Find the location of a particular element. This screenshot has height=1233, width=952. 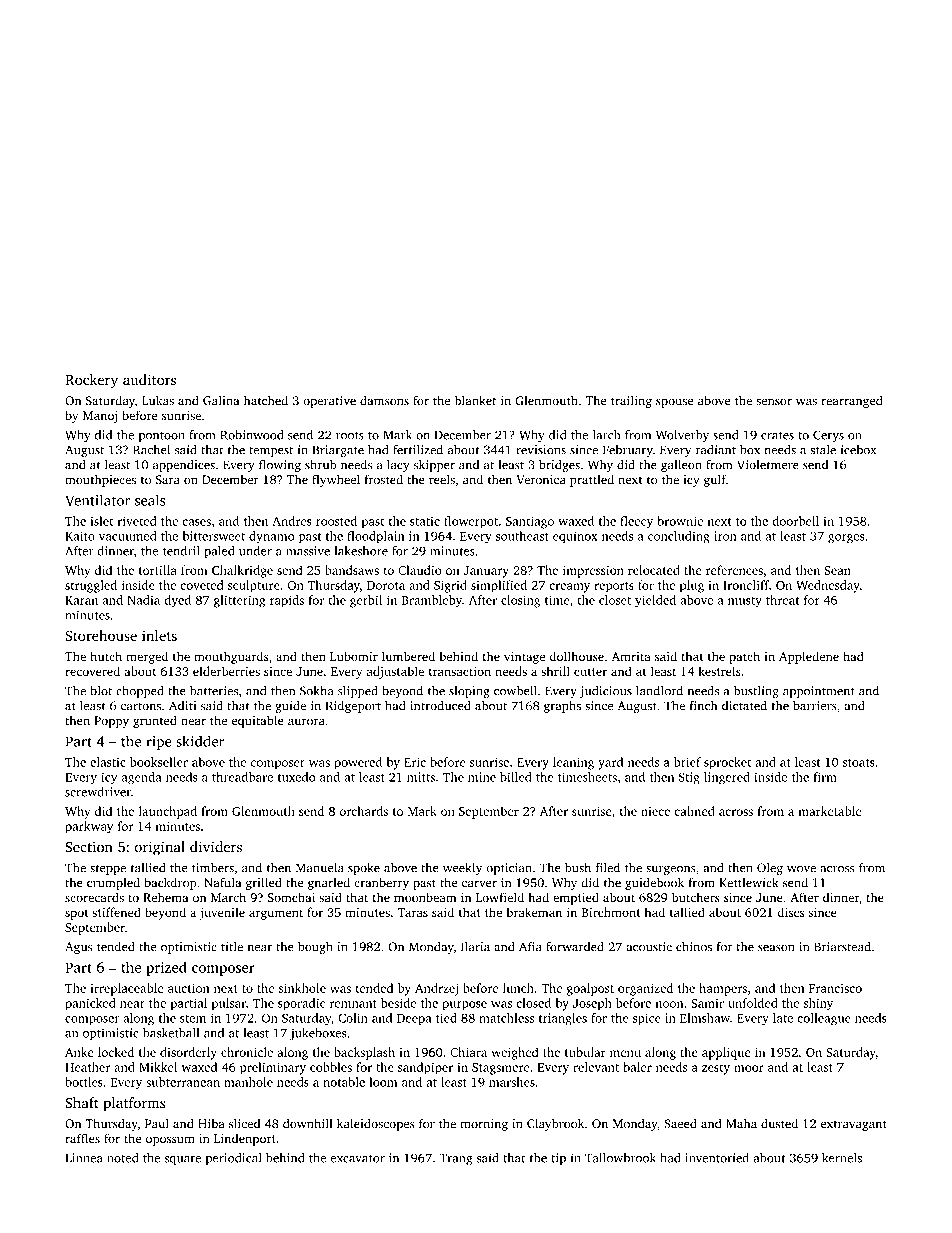

lakeshore is located at coordinates (361, 551).
